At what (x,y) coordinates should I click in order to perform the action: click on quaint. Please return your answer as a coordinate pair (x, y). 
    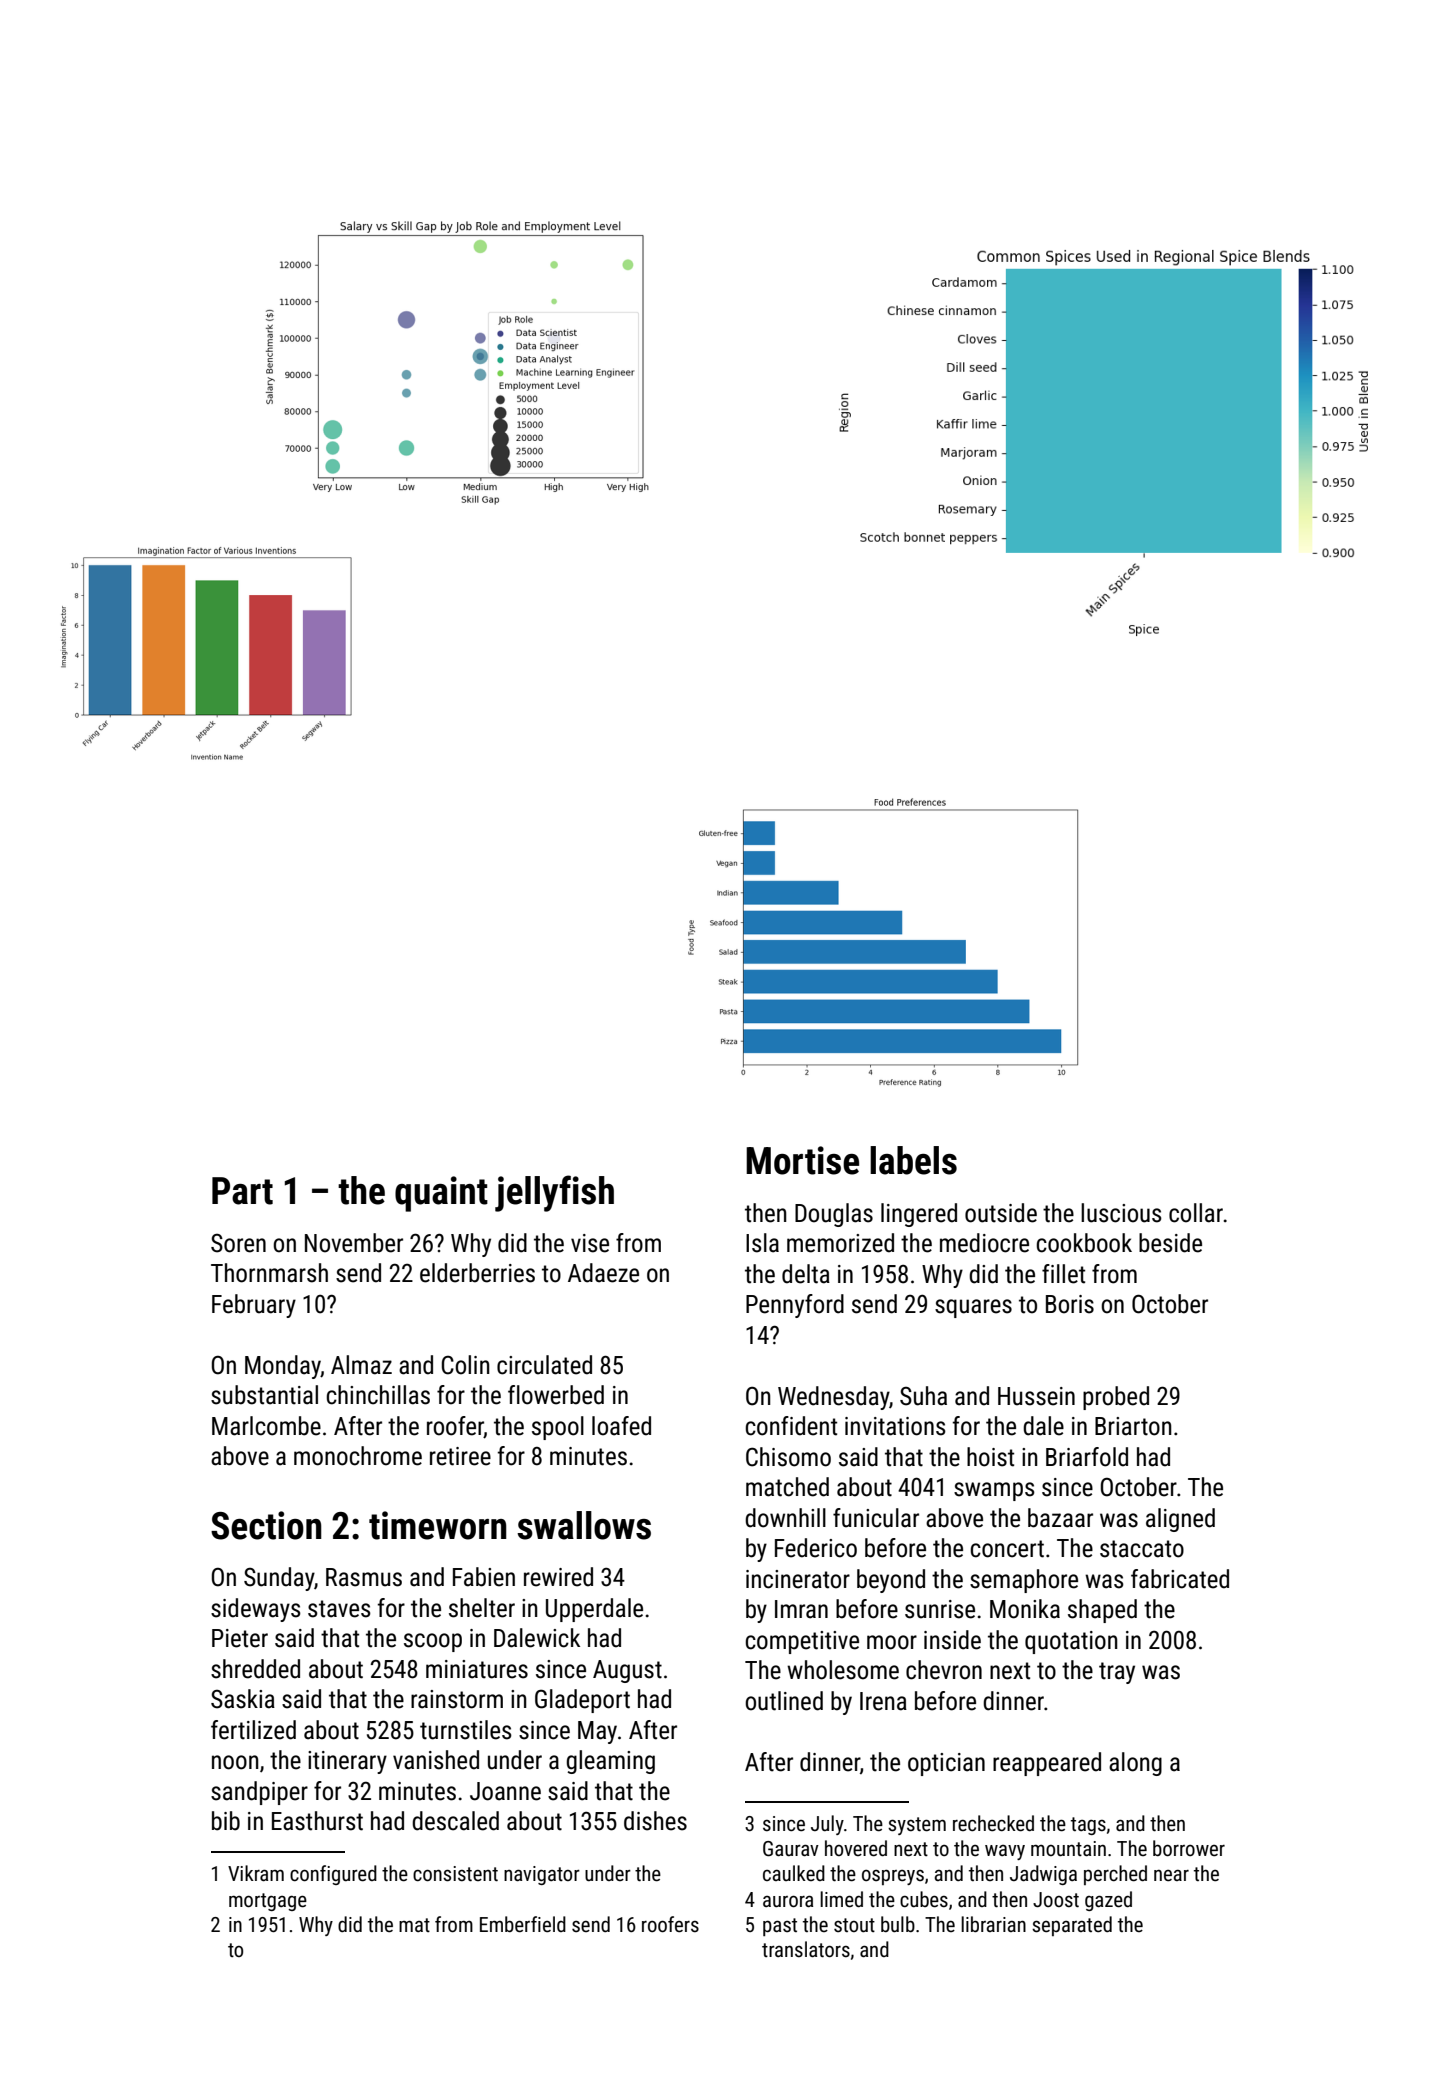
    Looking at the image, I should click on (441, 1194).
